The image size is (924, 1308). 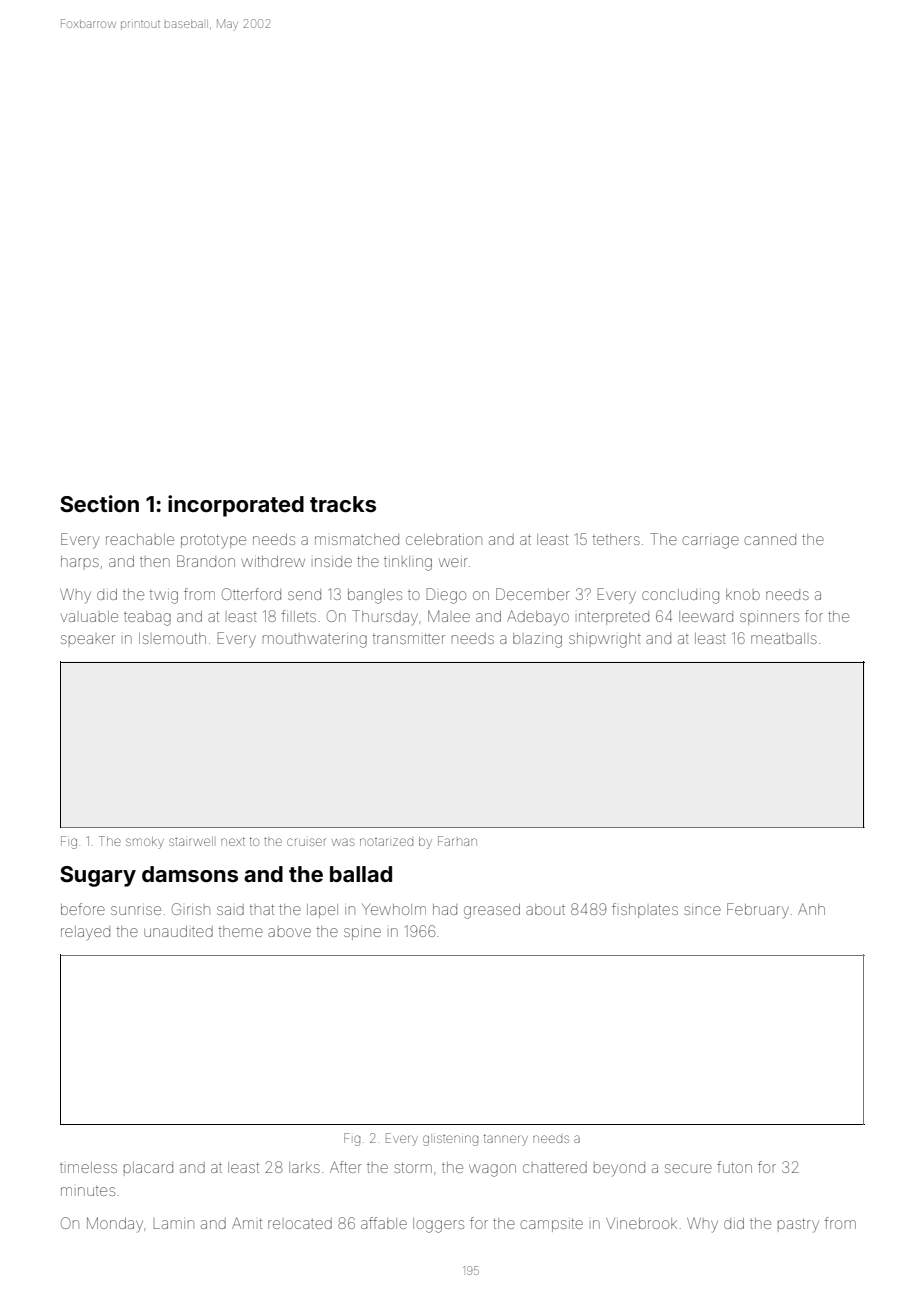 I want to click on larks, so click(x=304, y=1167).
